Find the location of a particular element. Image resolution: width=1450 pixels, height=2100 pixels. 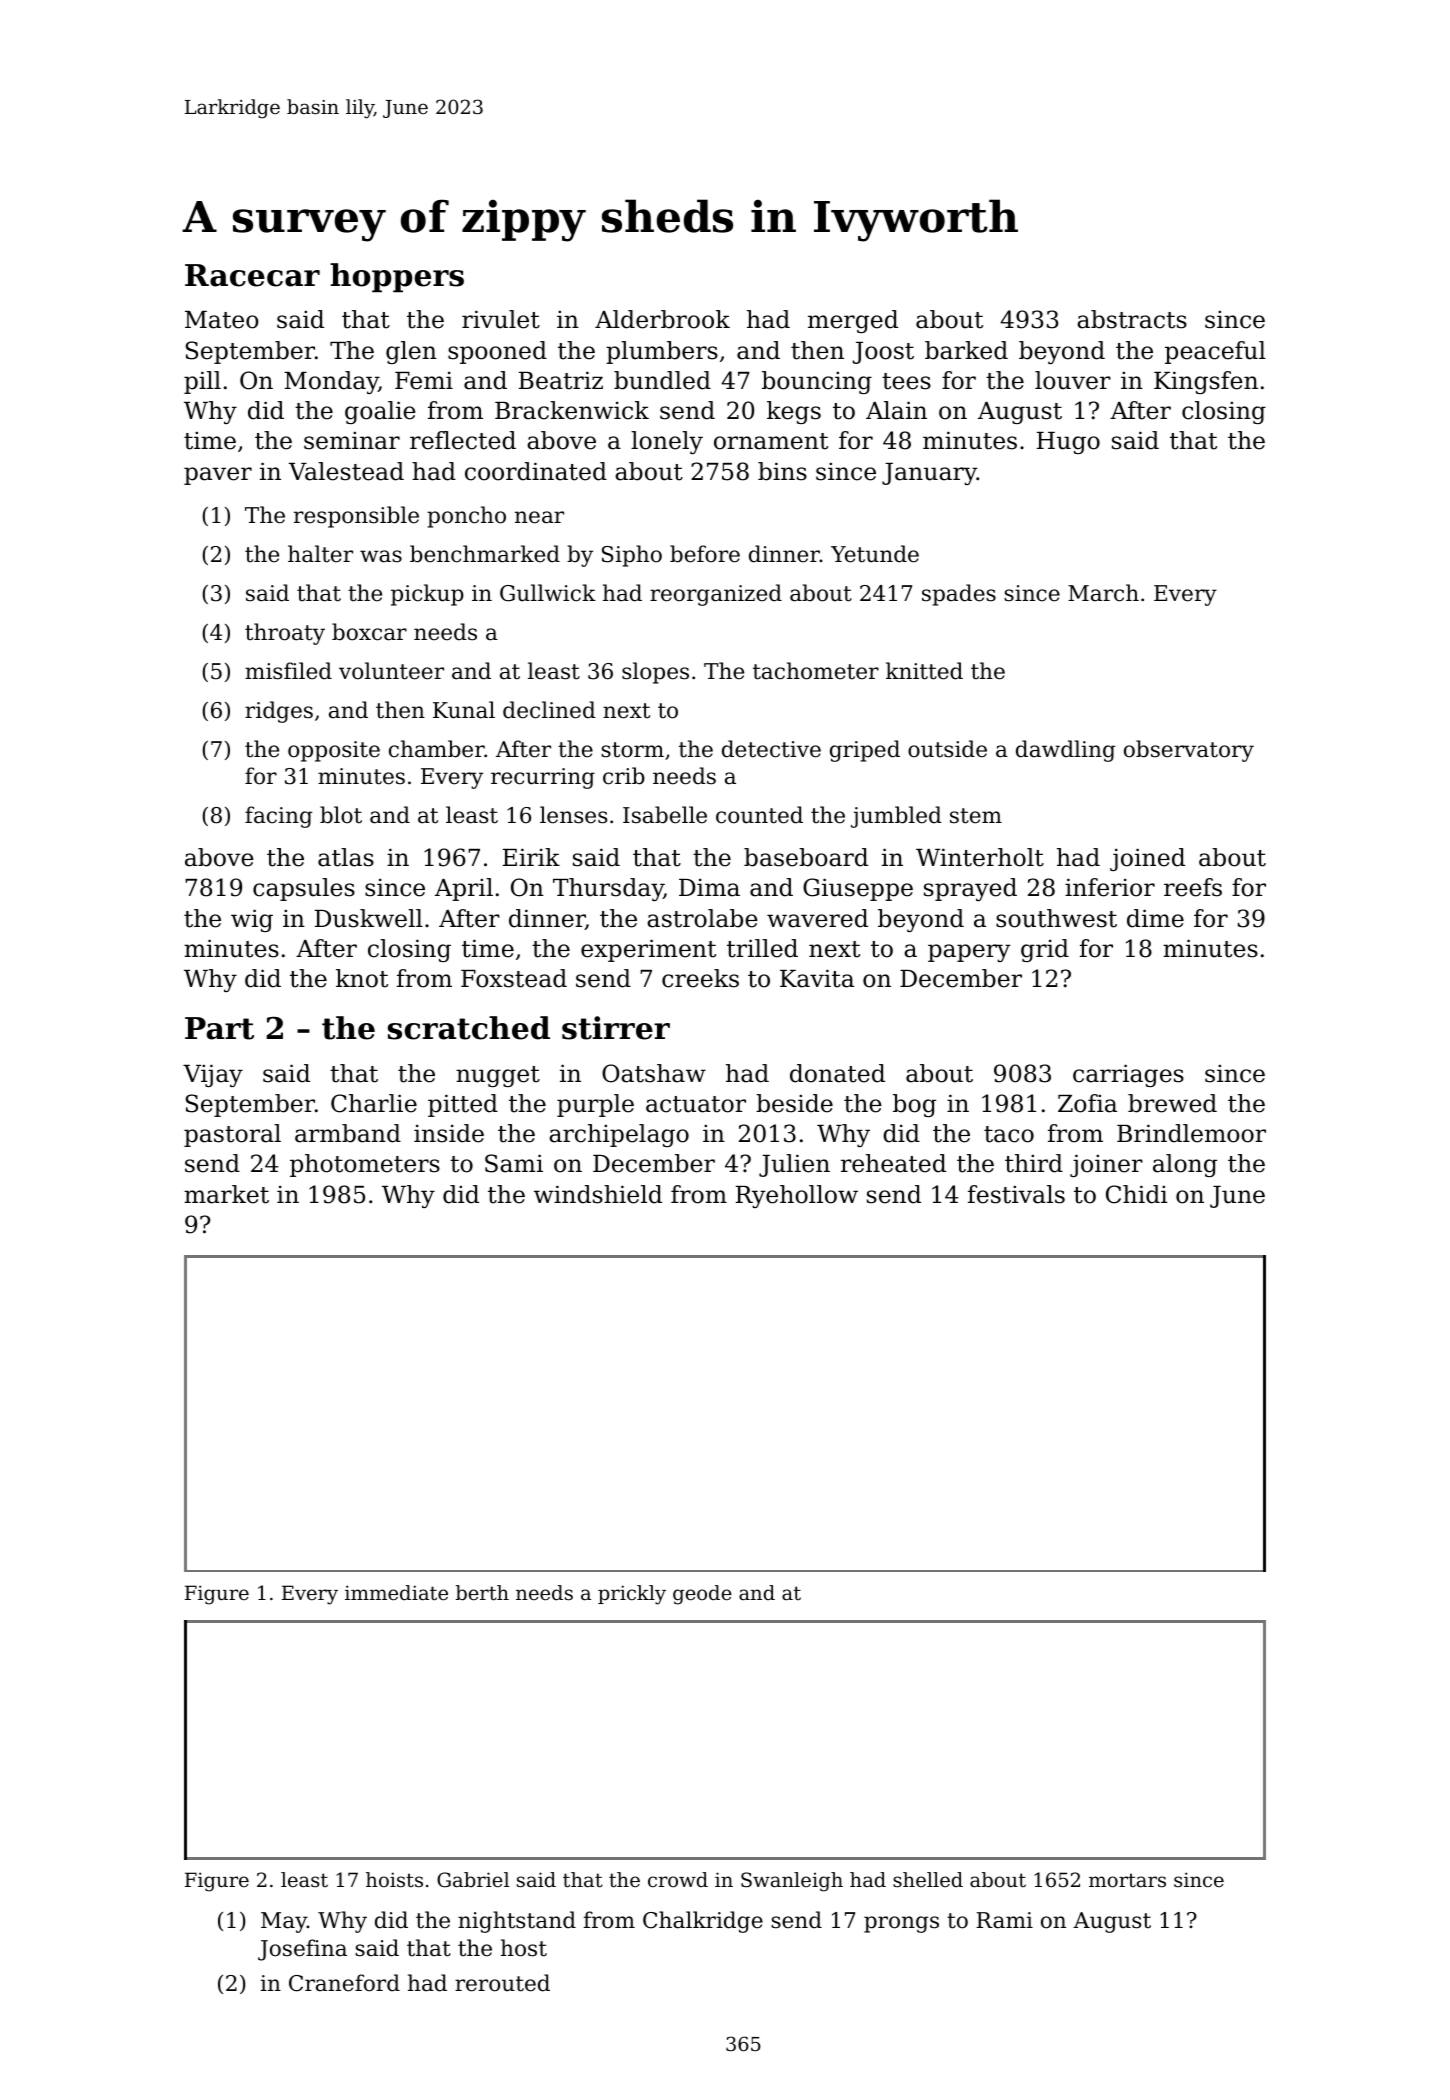

Gabriel is located at coordinates (473, 1880).
